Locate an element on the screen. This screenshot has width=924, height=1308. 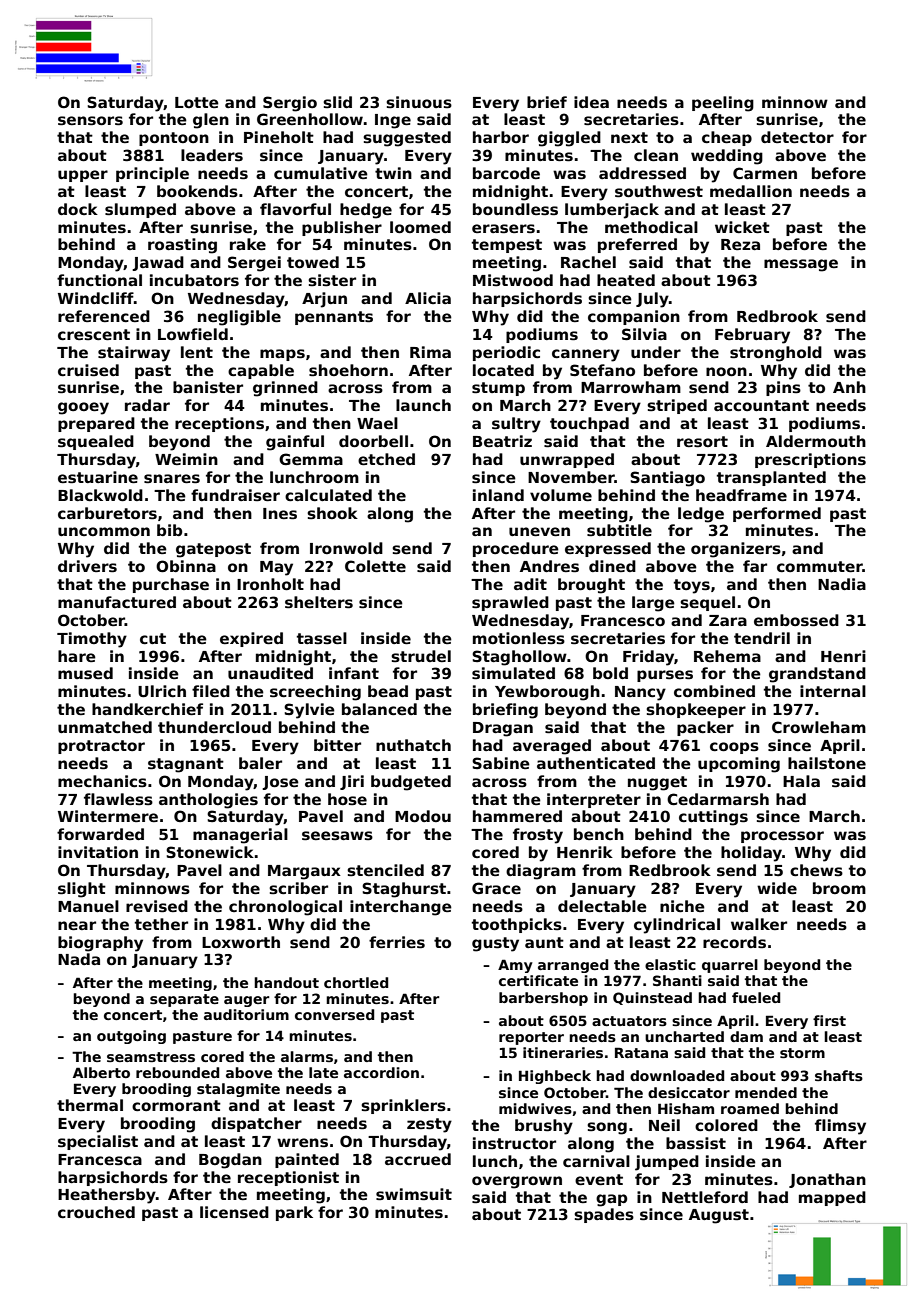
scriber is located at coordinates (298, 888).
